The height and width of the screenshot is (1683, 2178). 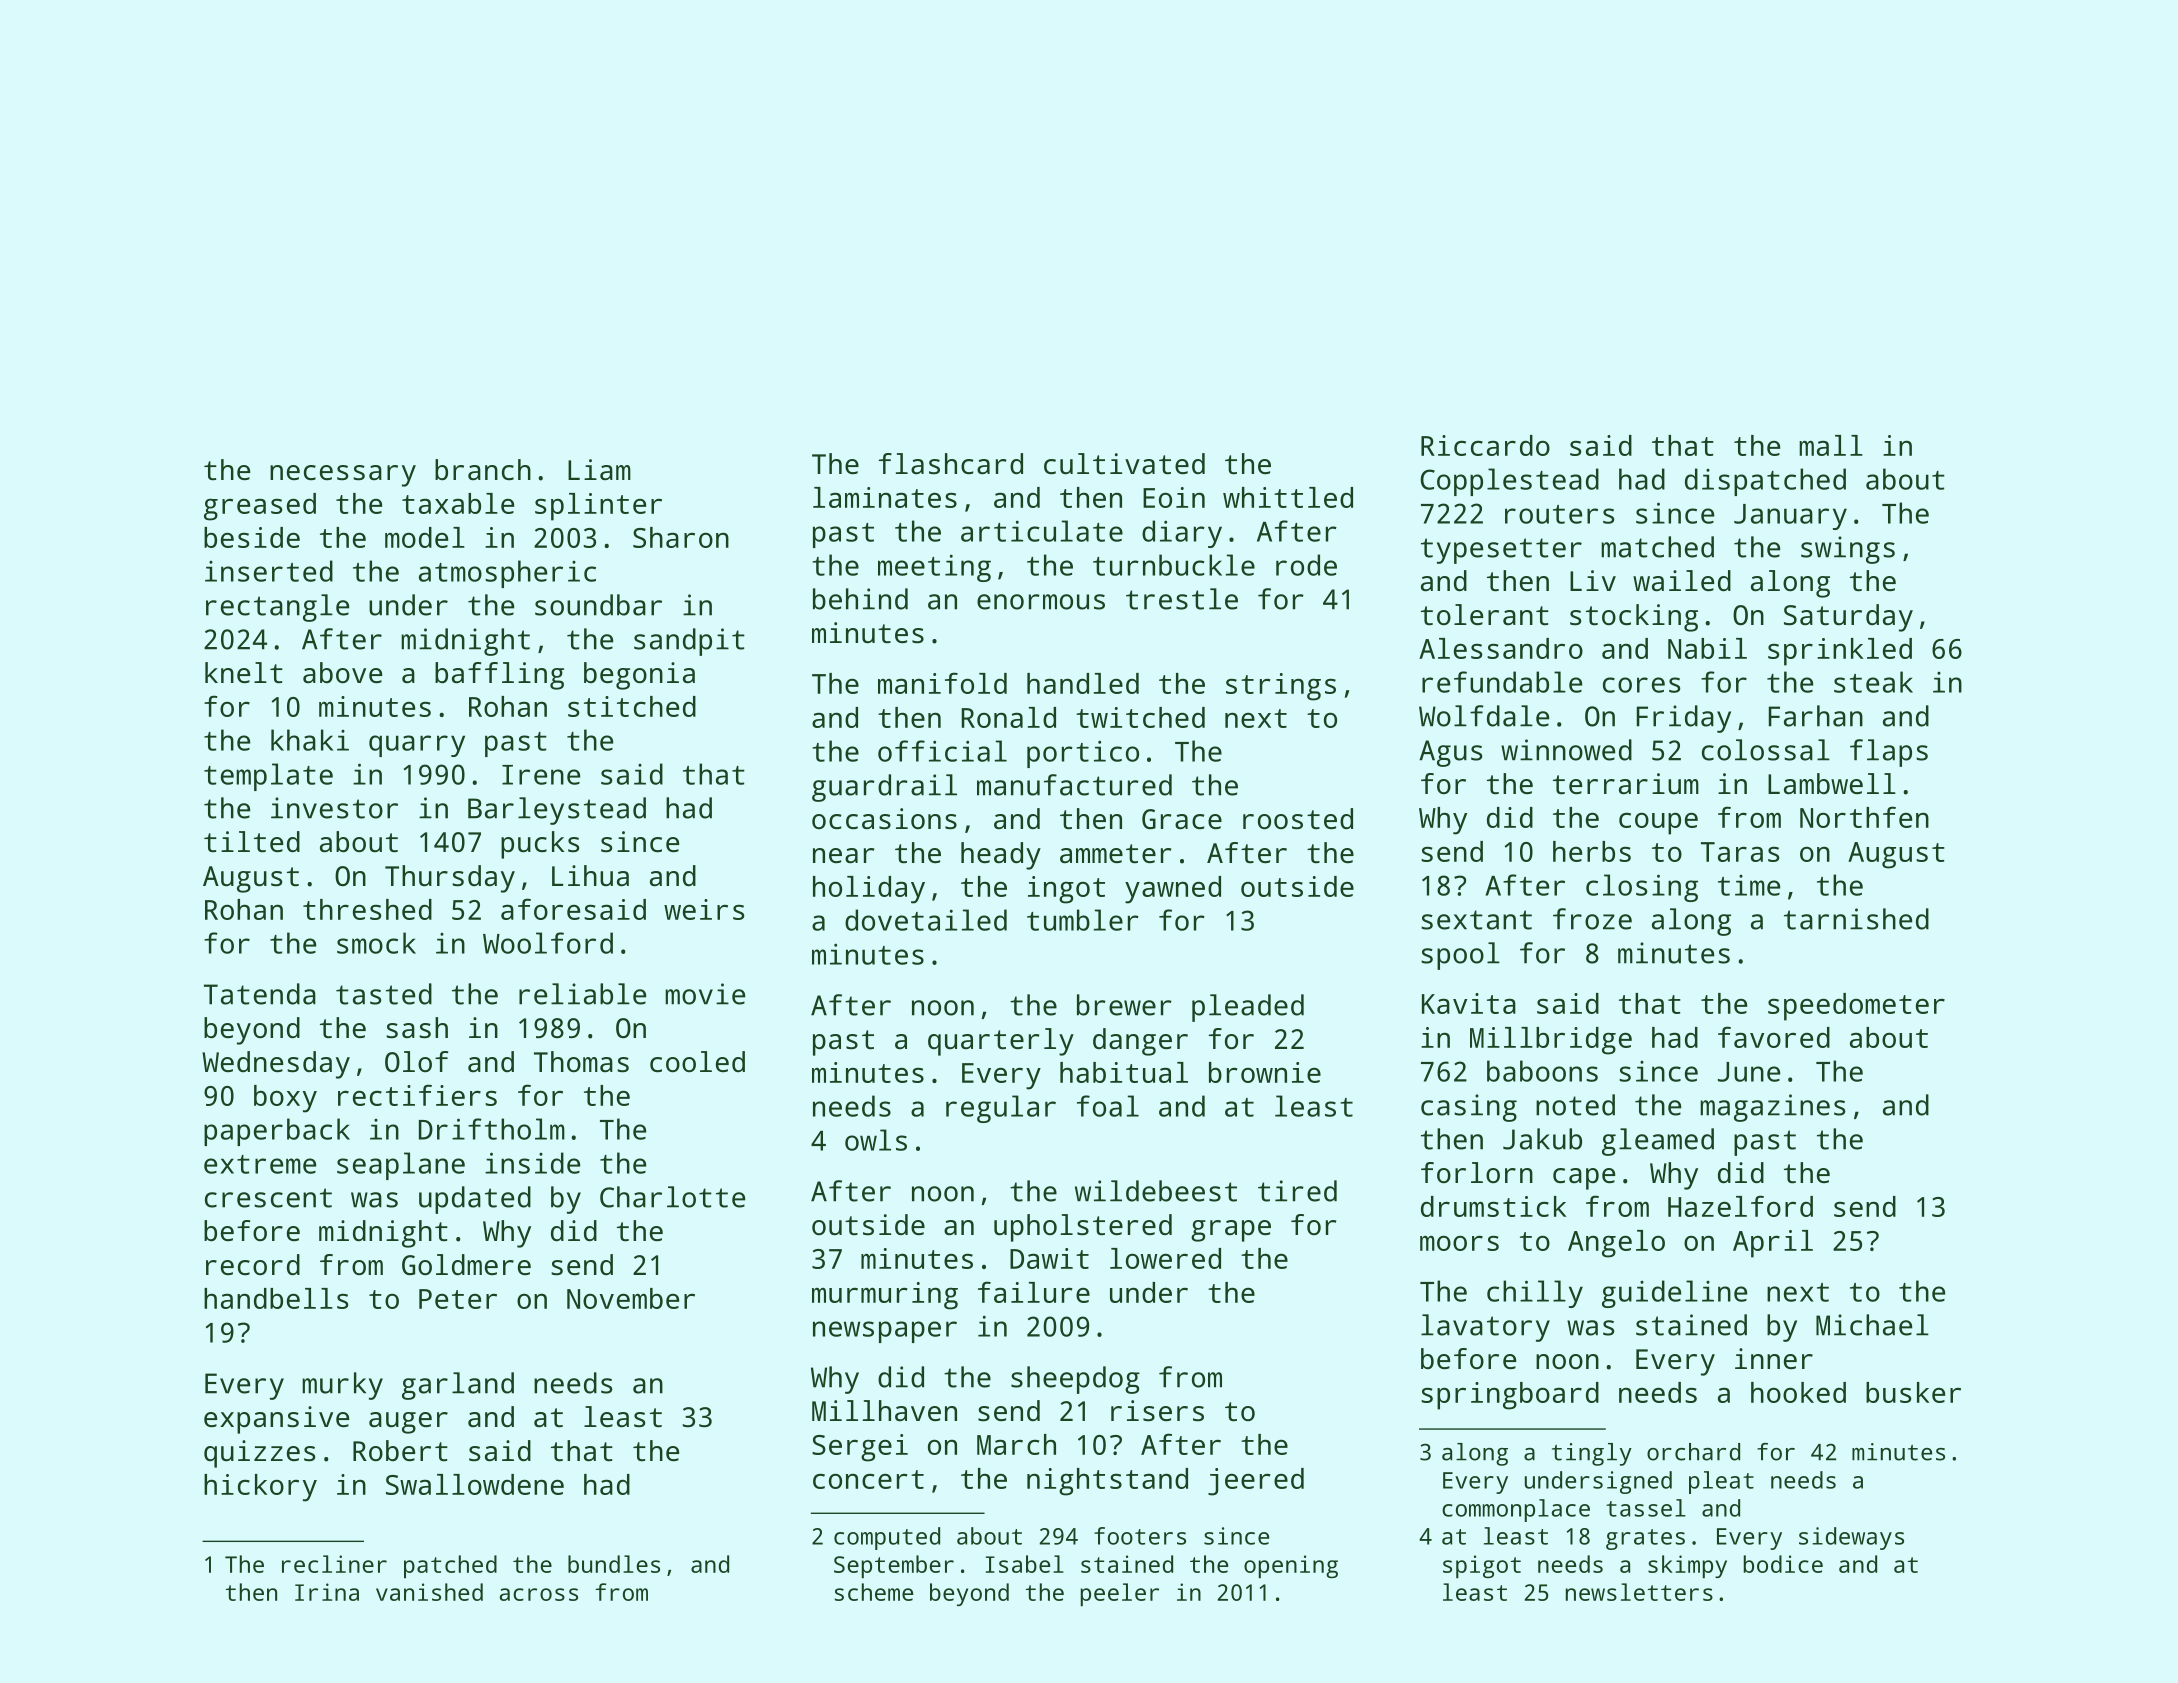 What do you see at coordinates (1174, 565) in the screenshot?
I see `turnbuckle` at bounding box center [1174, 565].
